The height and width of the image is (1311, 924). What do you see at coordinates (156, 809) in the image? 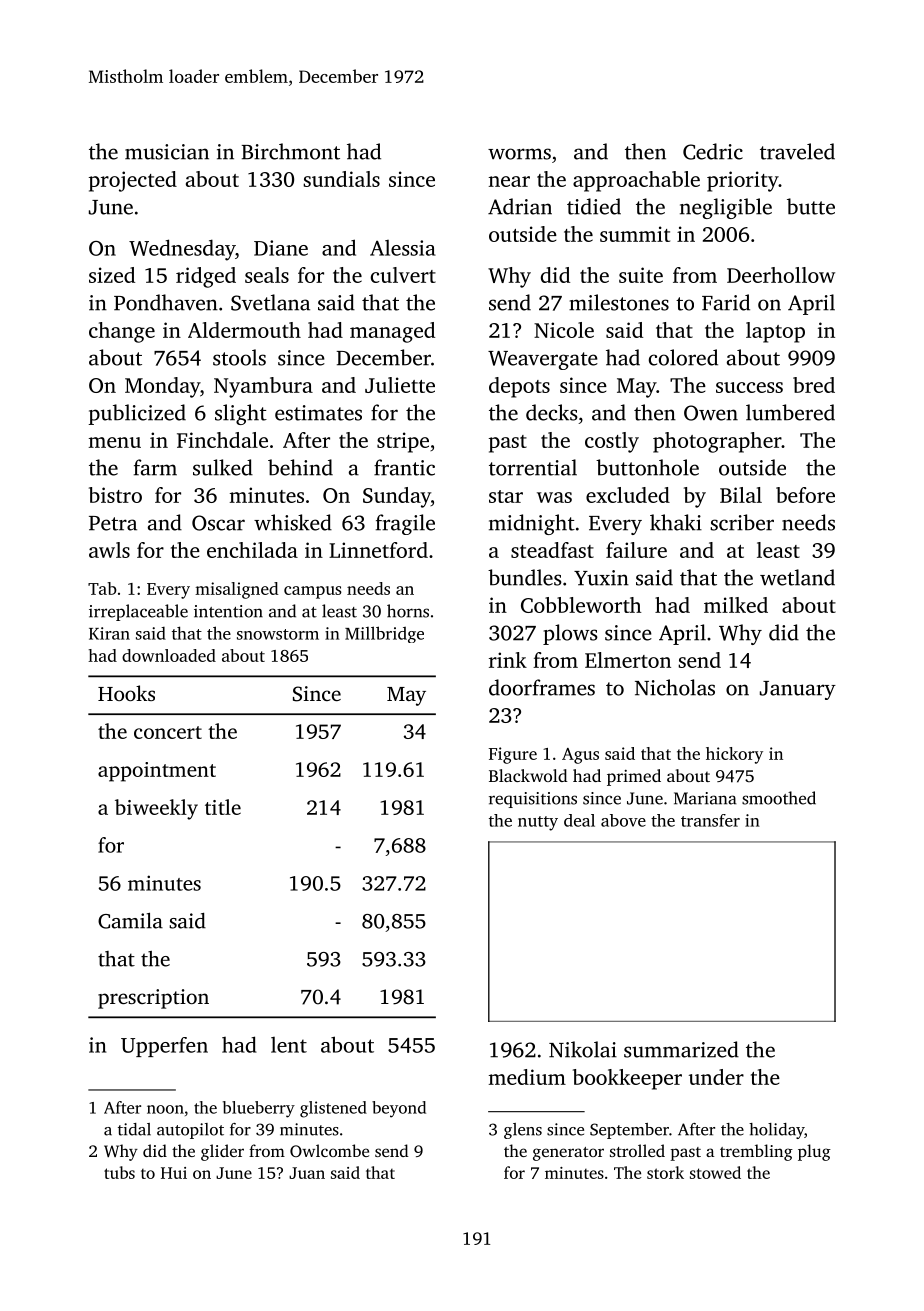
I see `biweekly` at bounding box center [156, 809].
